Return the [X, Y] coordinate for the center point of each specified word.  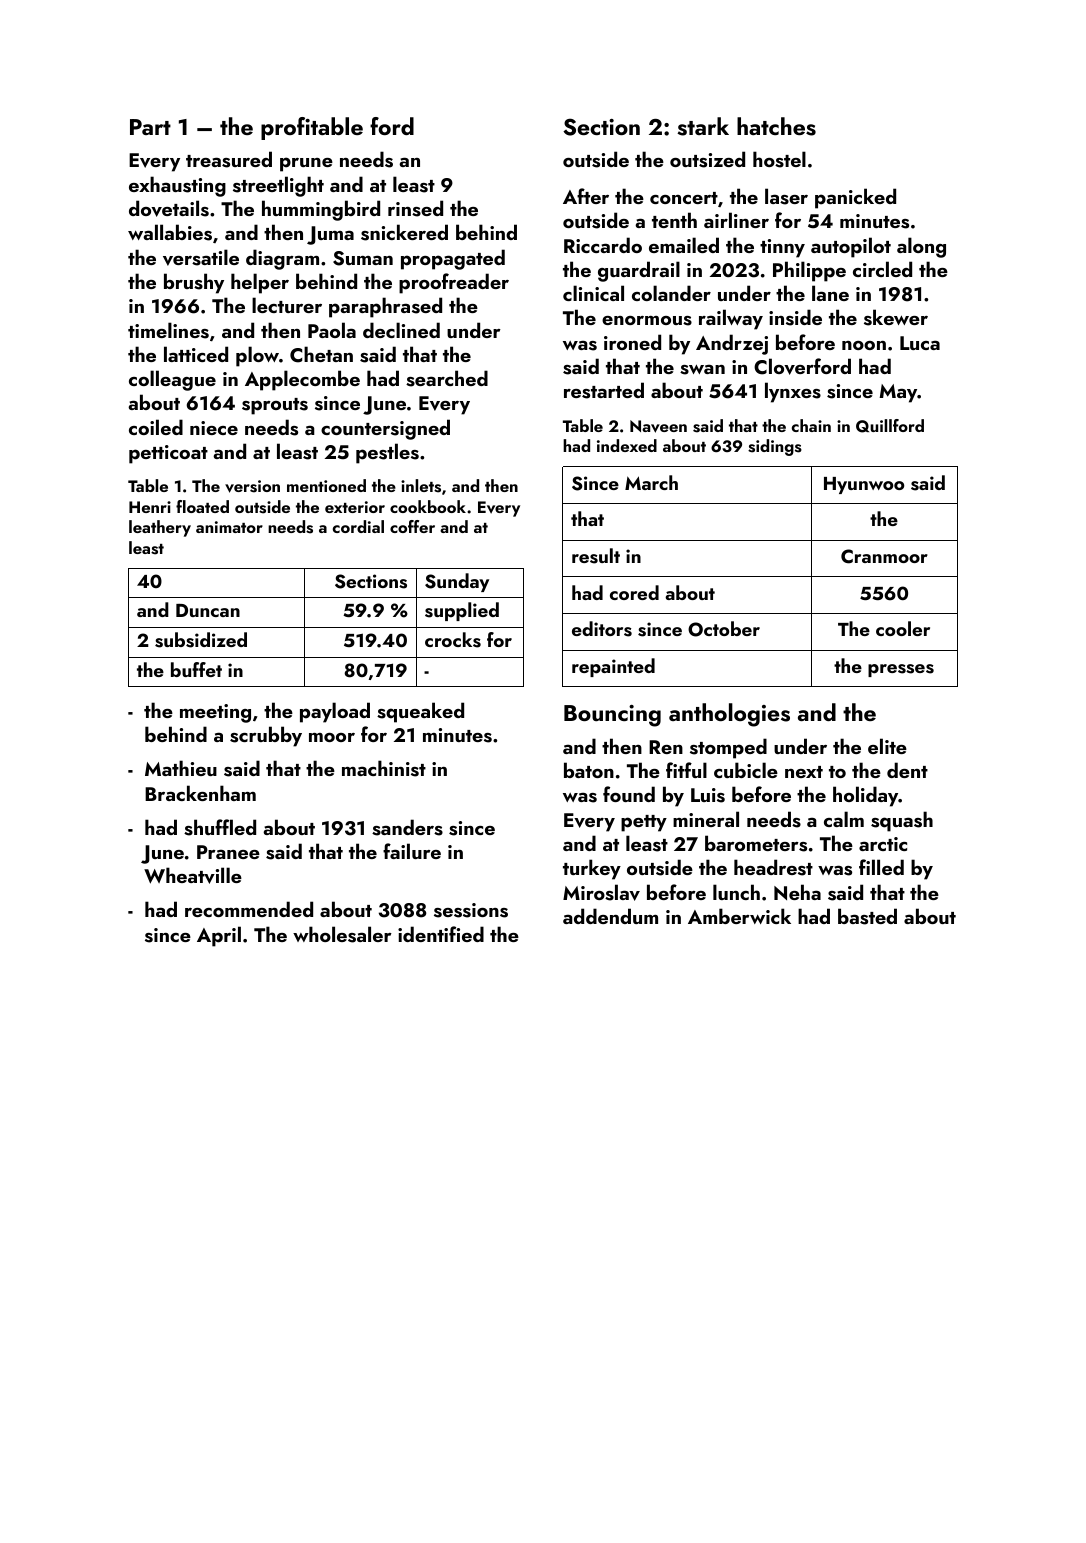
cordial [358, 526]
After [586, 196]
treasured [229, 159]
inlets [421, 486]
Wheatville [193, 875]
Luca [920, 343]
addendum [610, 916]
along [921, 247]
